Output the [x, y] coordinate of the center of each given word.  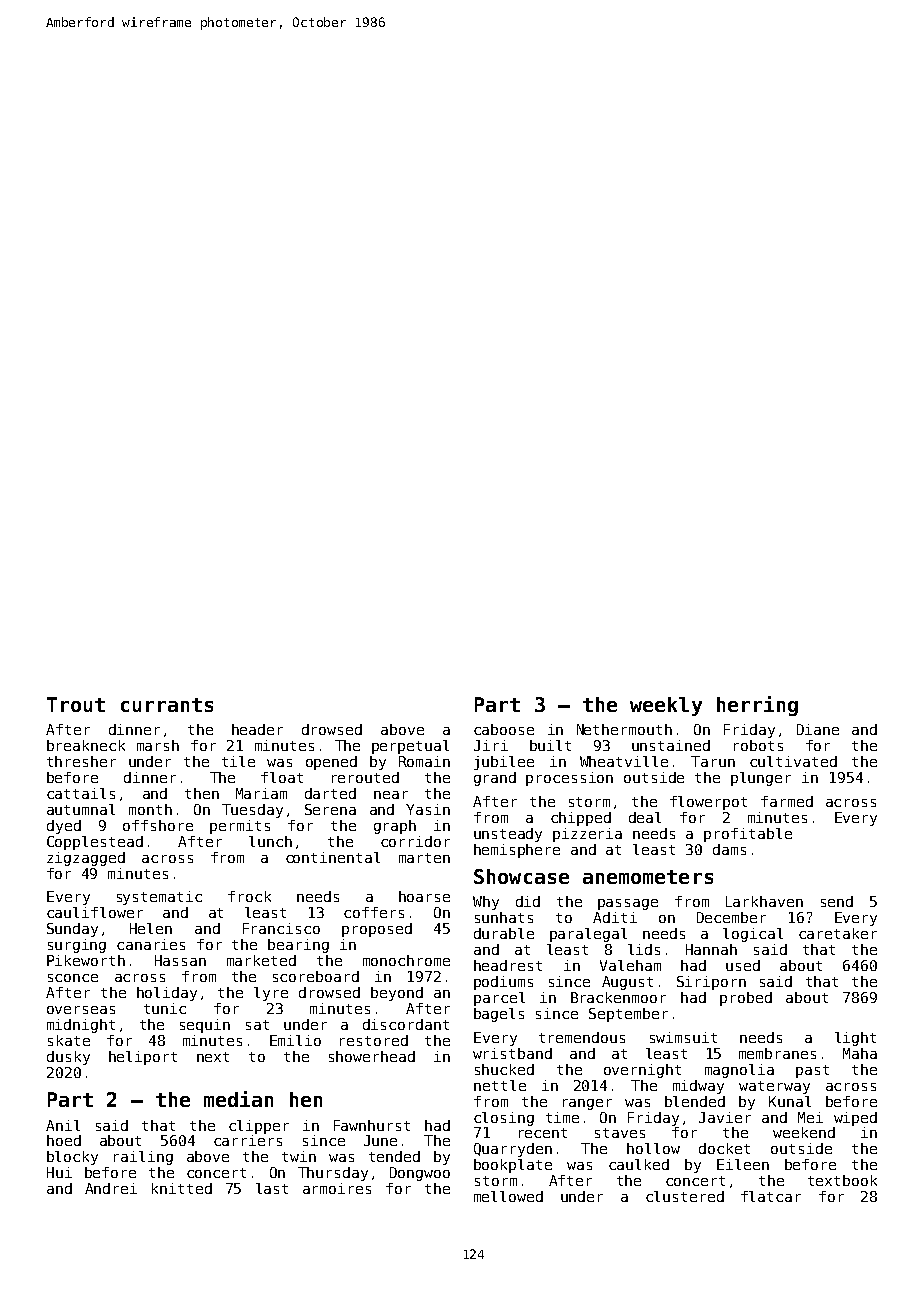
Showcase [521, 876]
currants [167, 705]
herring [757, 706]
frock [249, 896]
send [837, 901]
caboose [504, 729]
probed [746, 999]
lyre [271, 994]
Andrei [111, 1188]
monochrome [406, 960]
